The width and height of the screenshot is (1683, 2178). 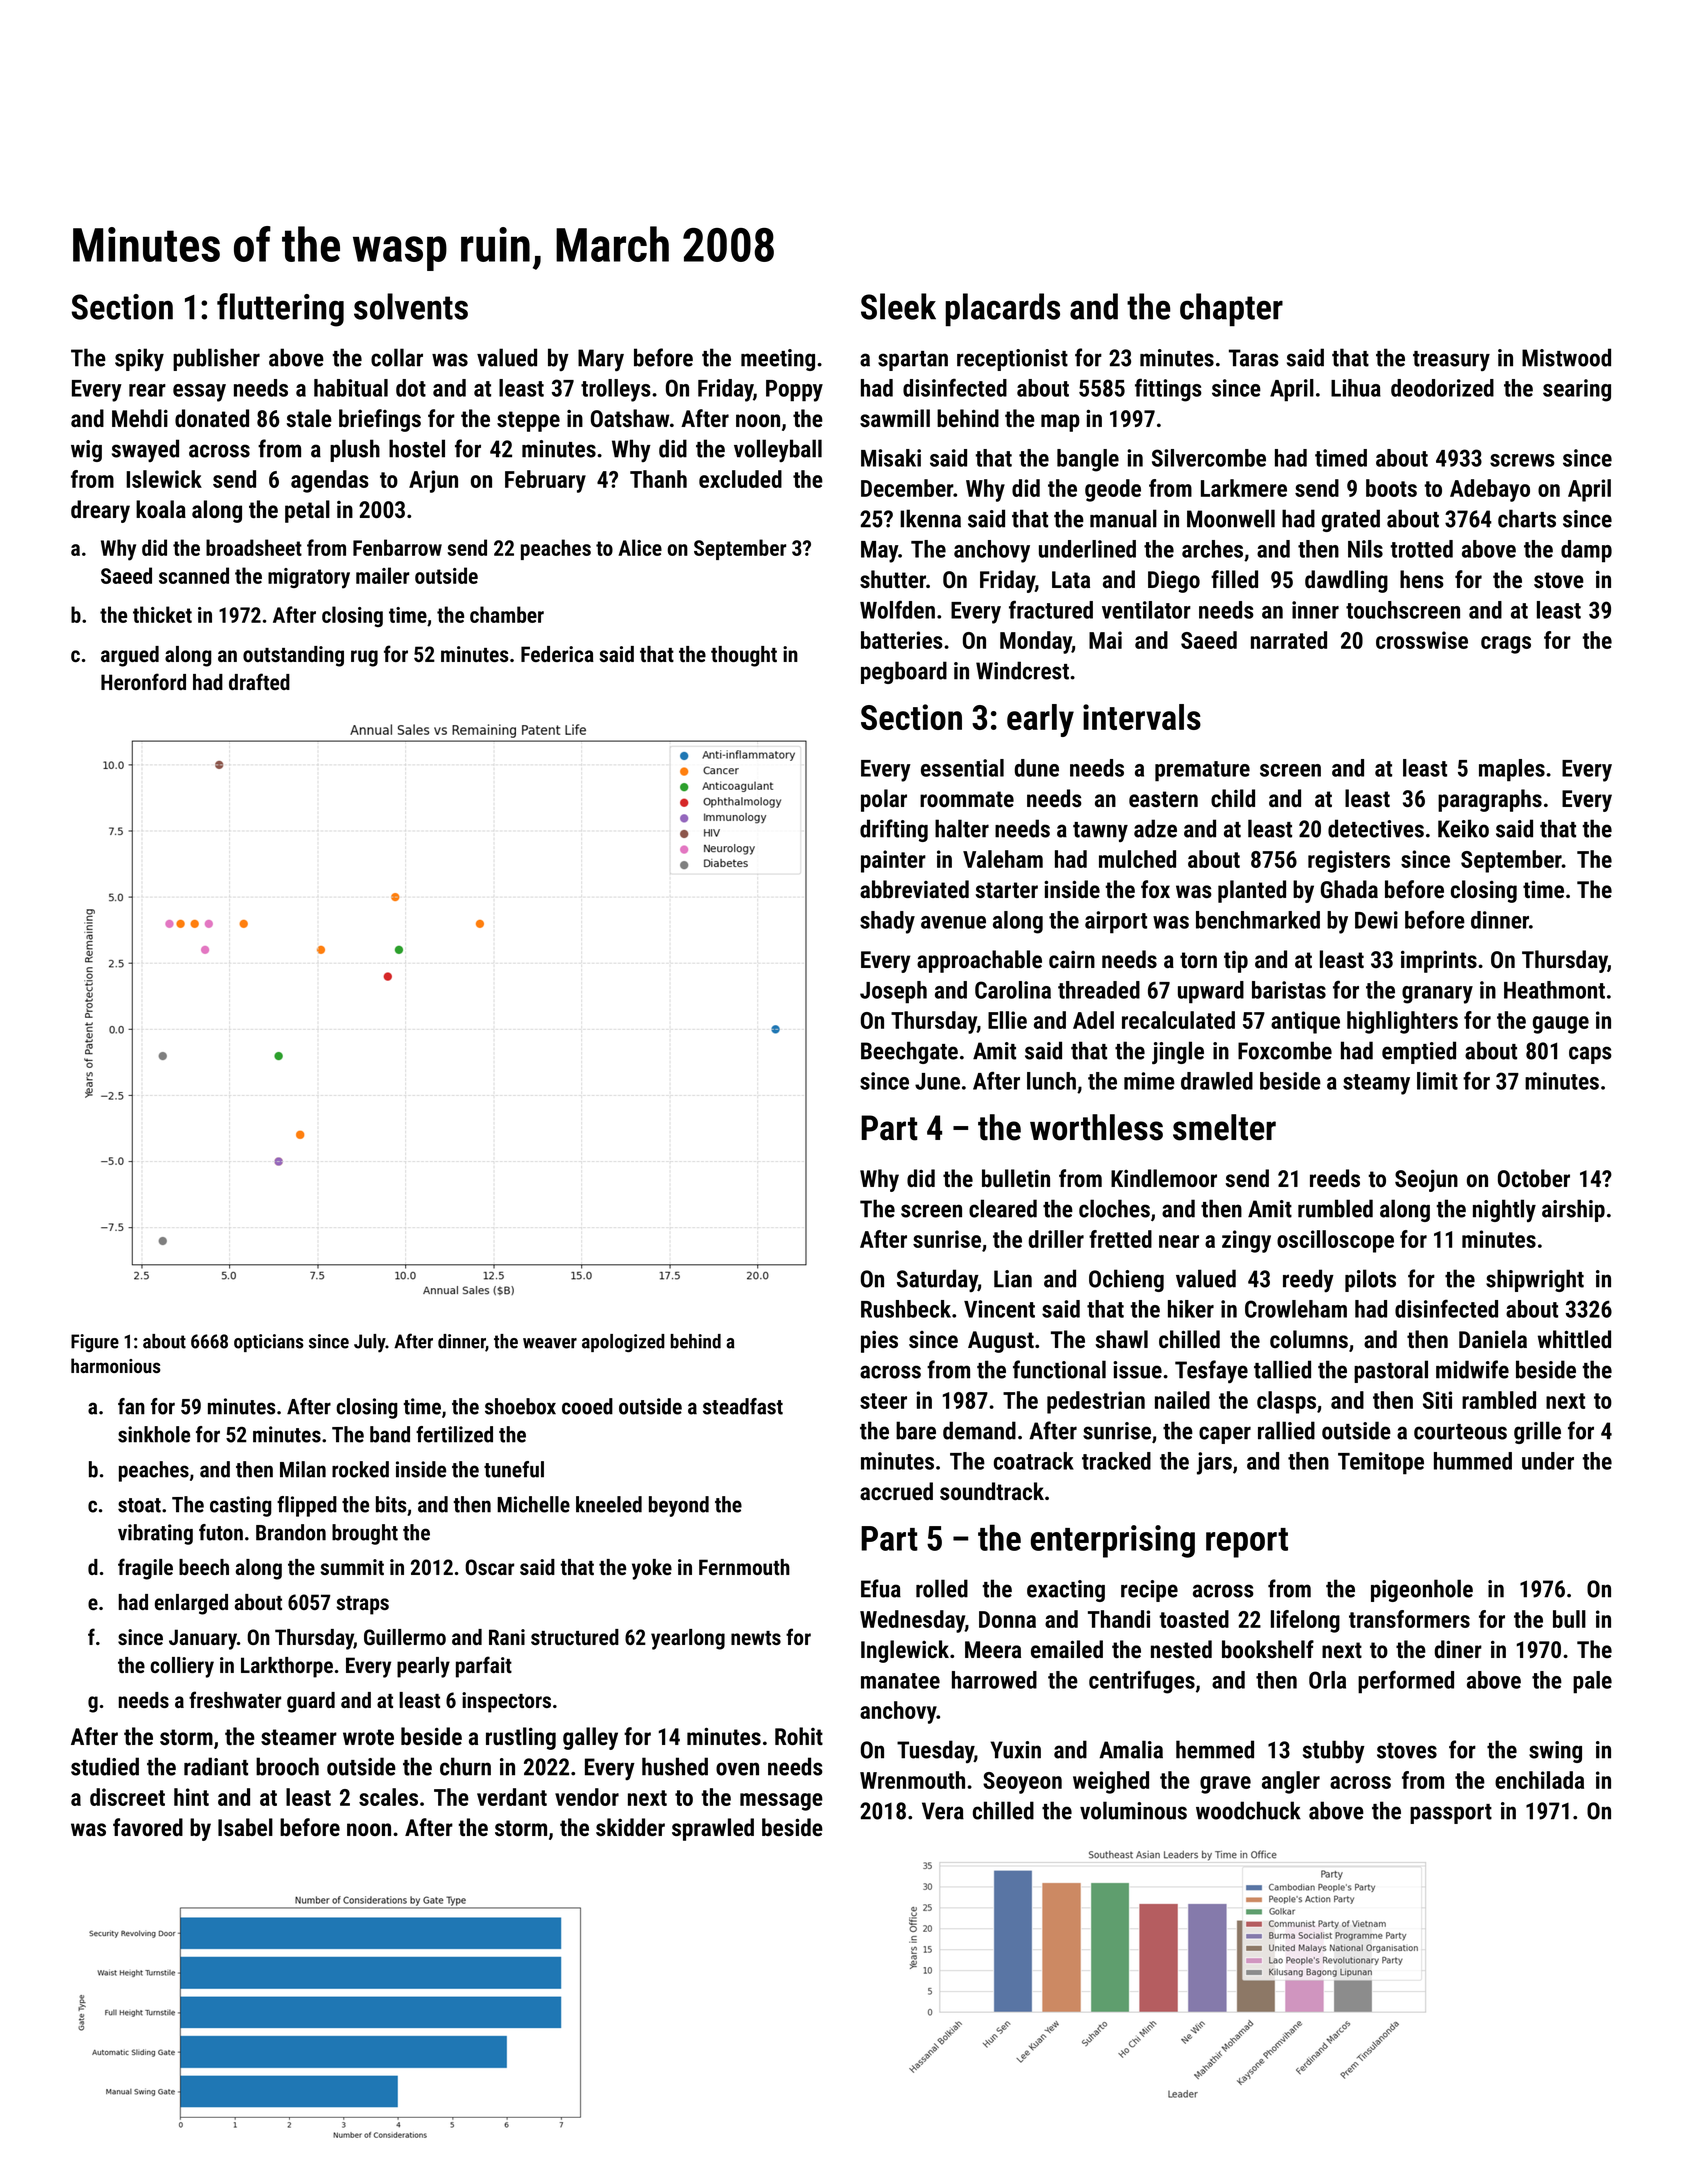 What do you see at coordinates (259, 681) in the screenshot?
I see `drafted` at bounding box center [259, 681].
